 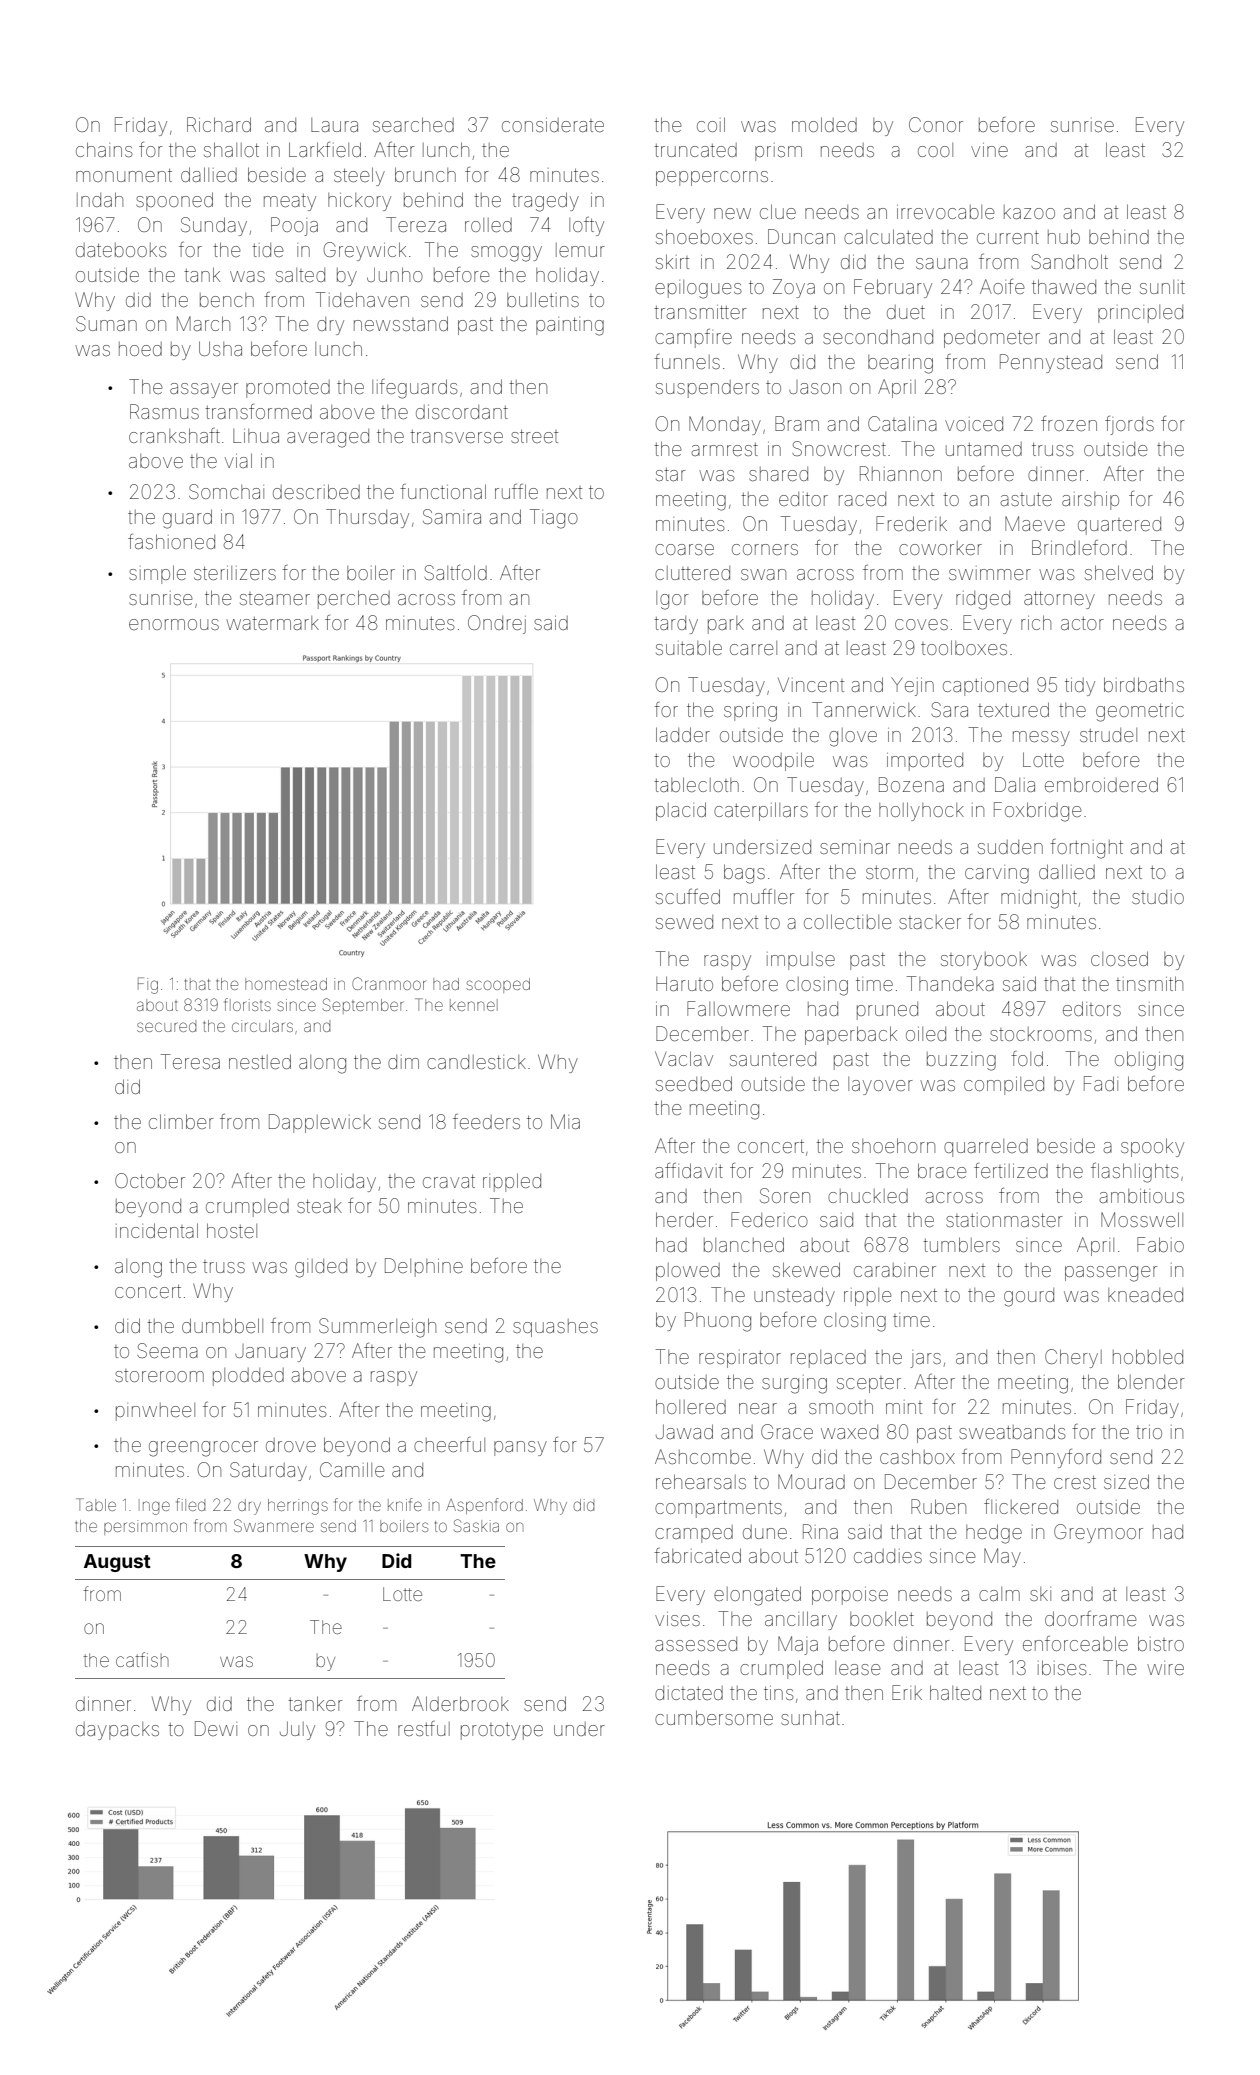 I want to click on sewed, so click(x=684, y=922).
